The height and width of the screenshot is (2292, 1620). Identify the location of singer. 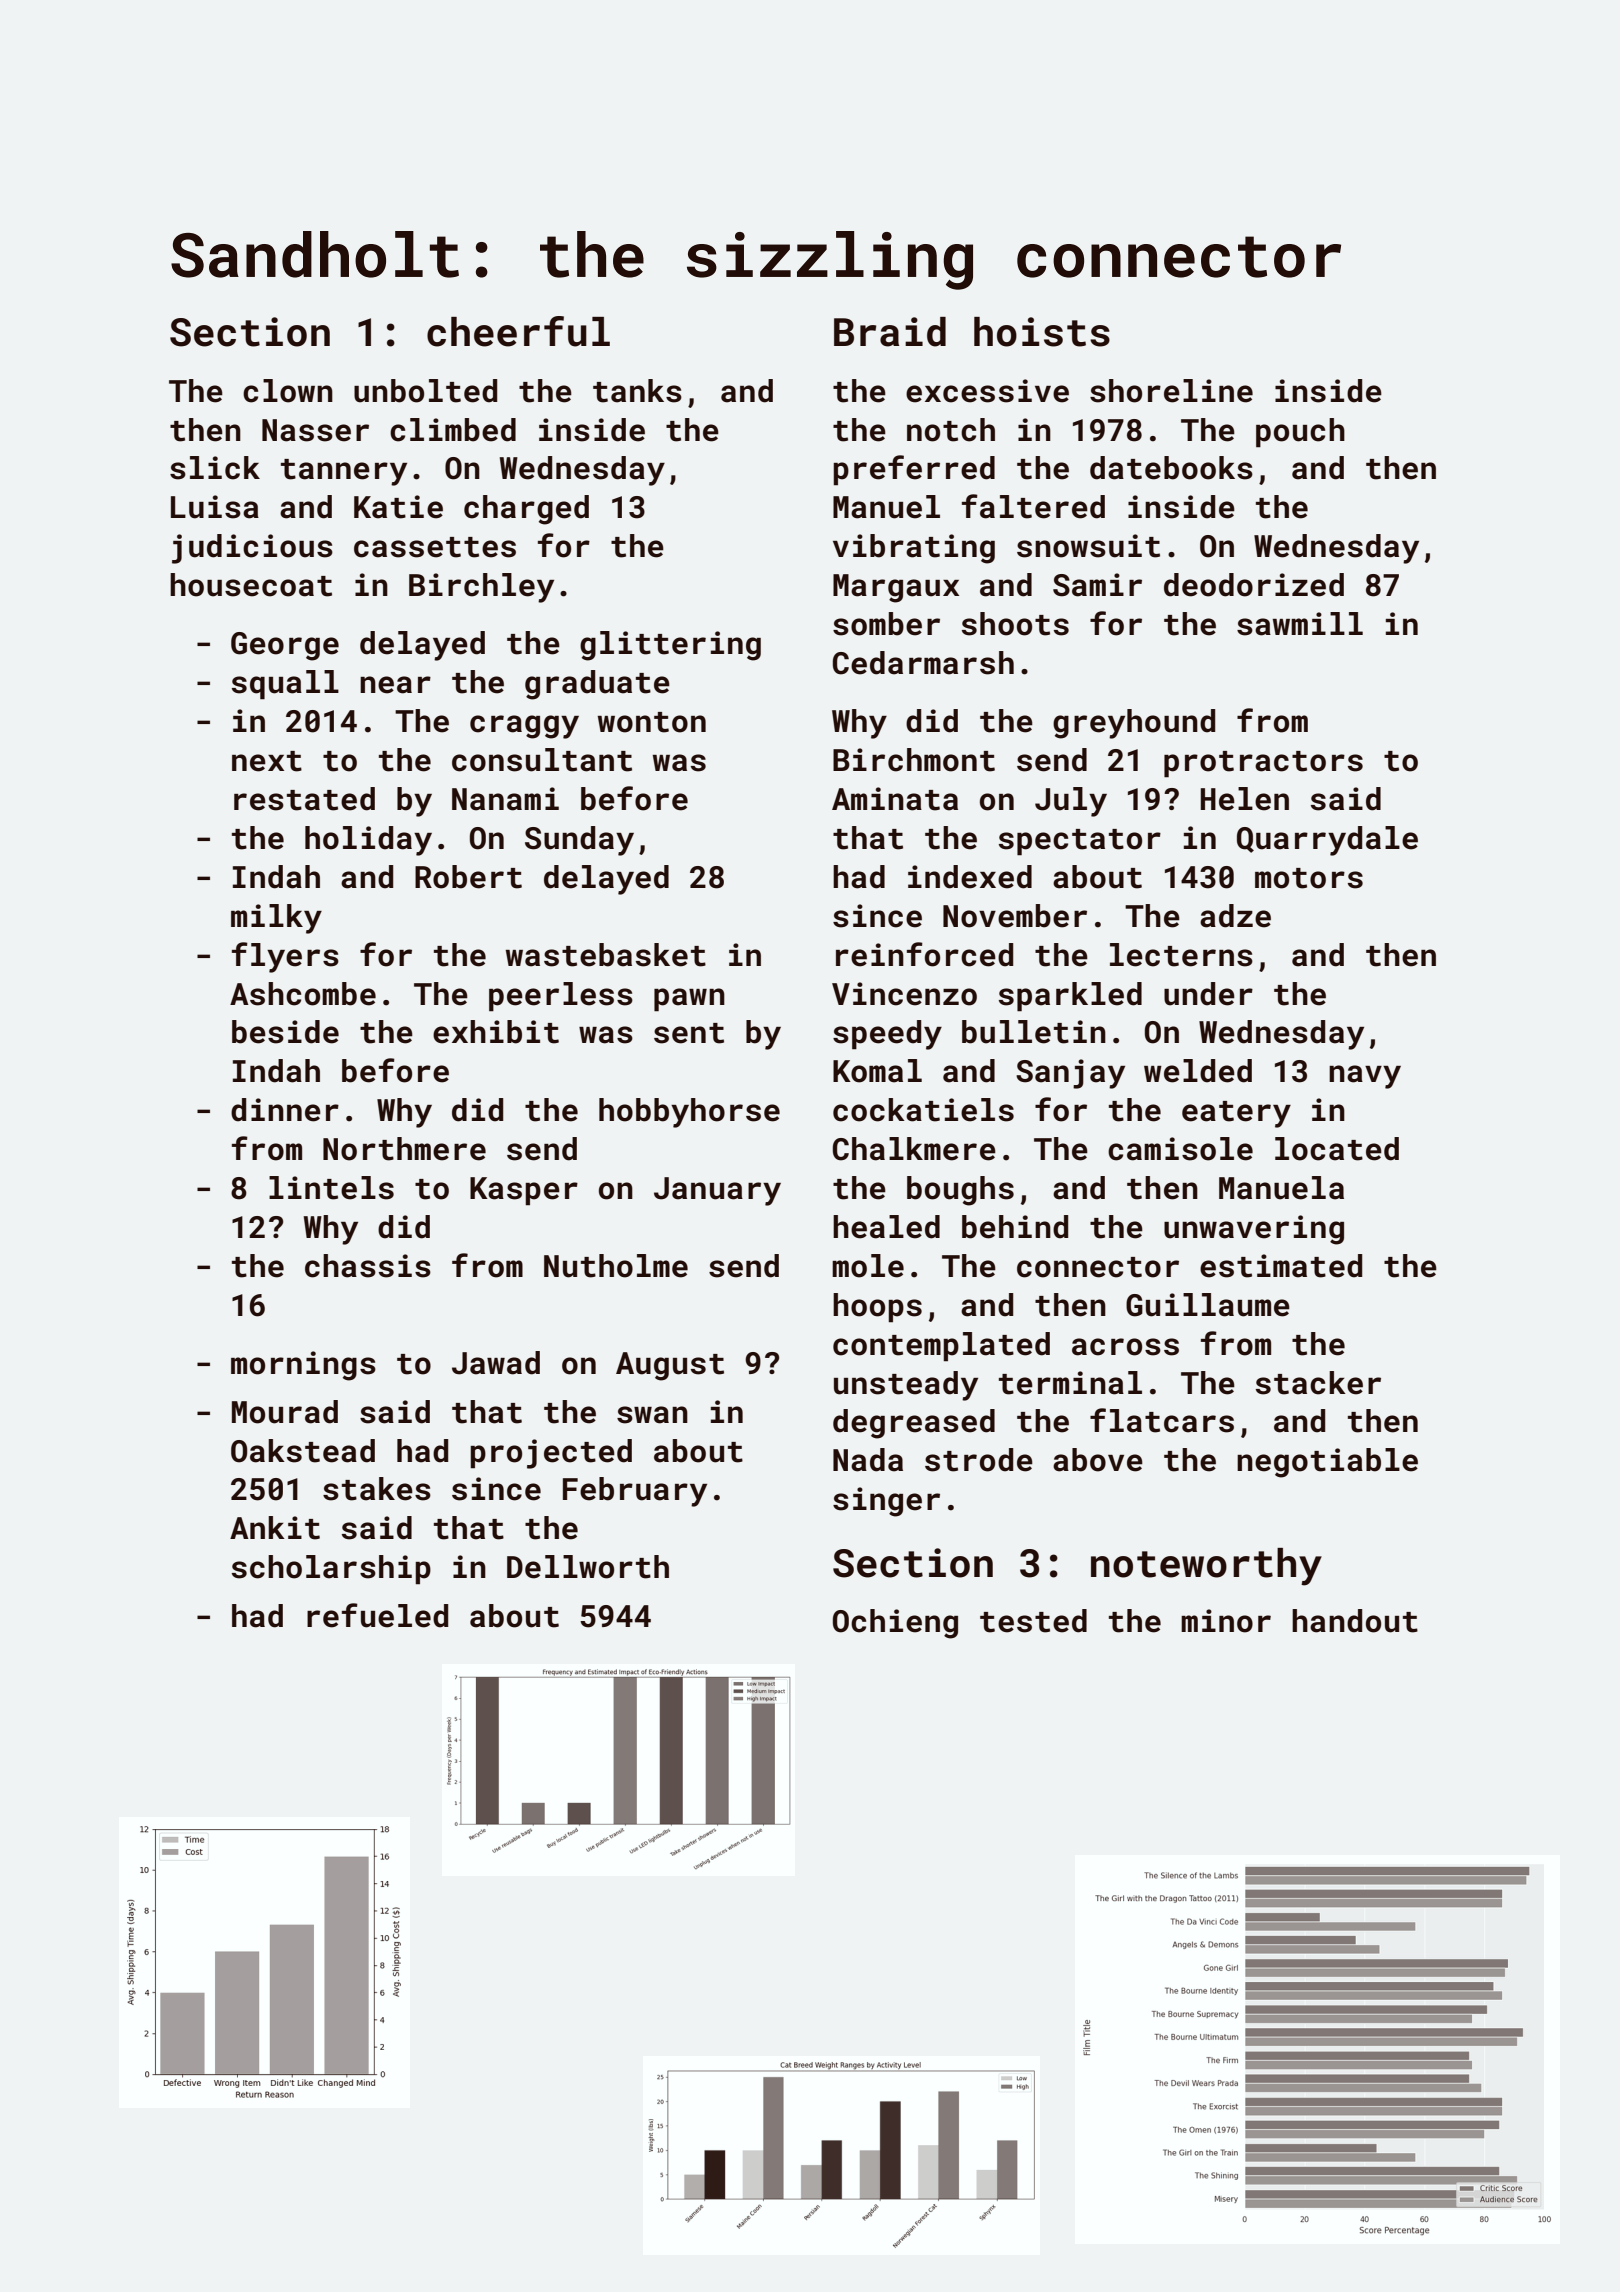
(886, 1502).
